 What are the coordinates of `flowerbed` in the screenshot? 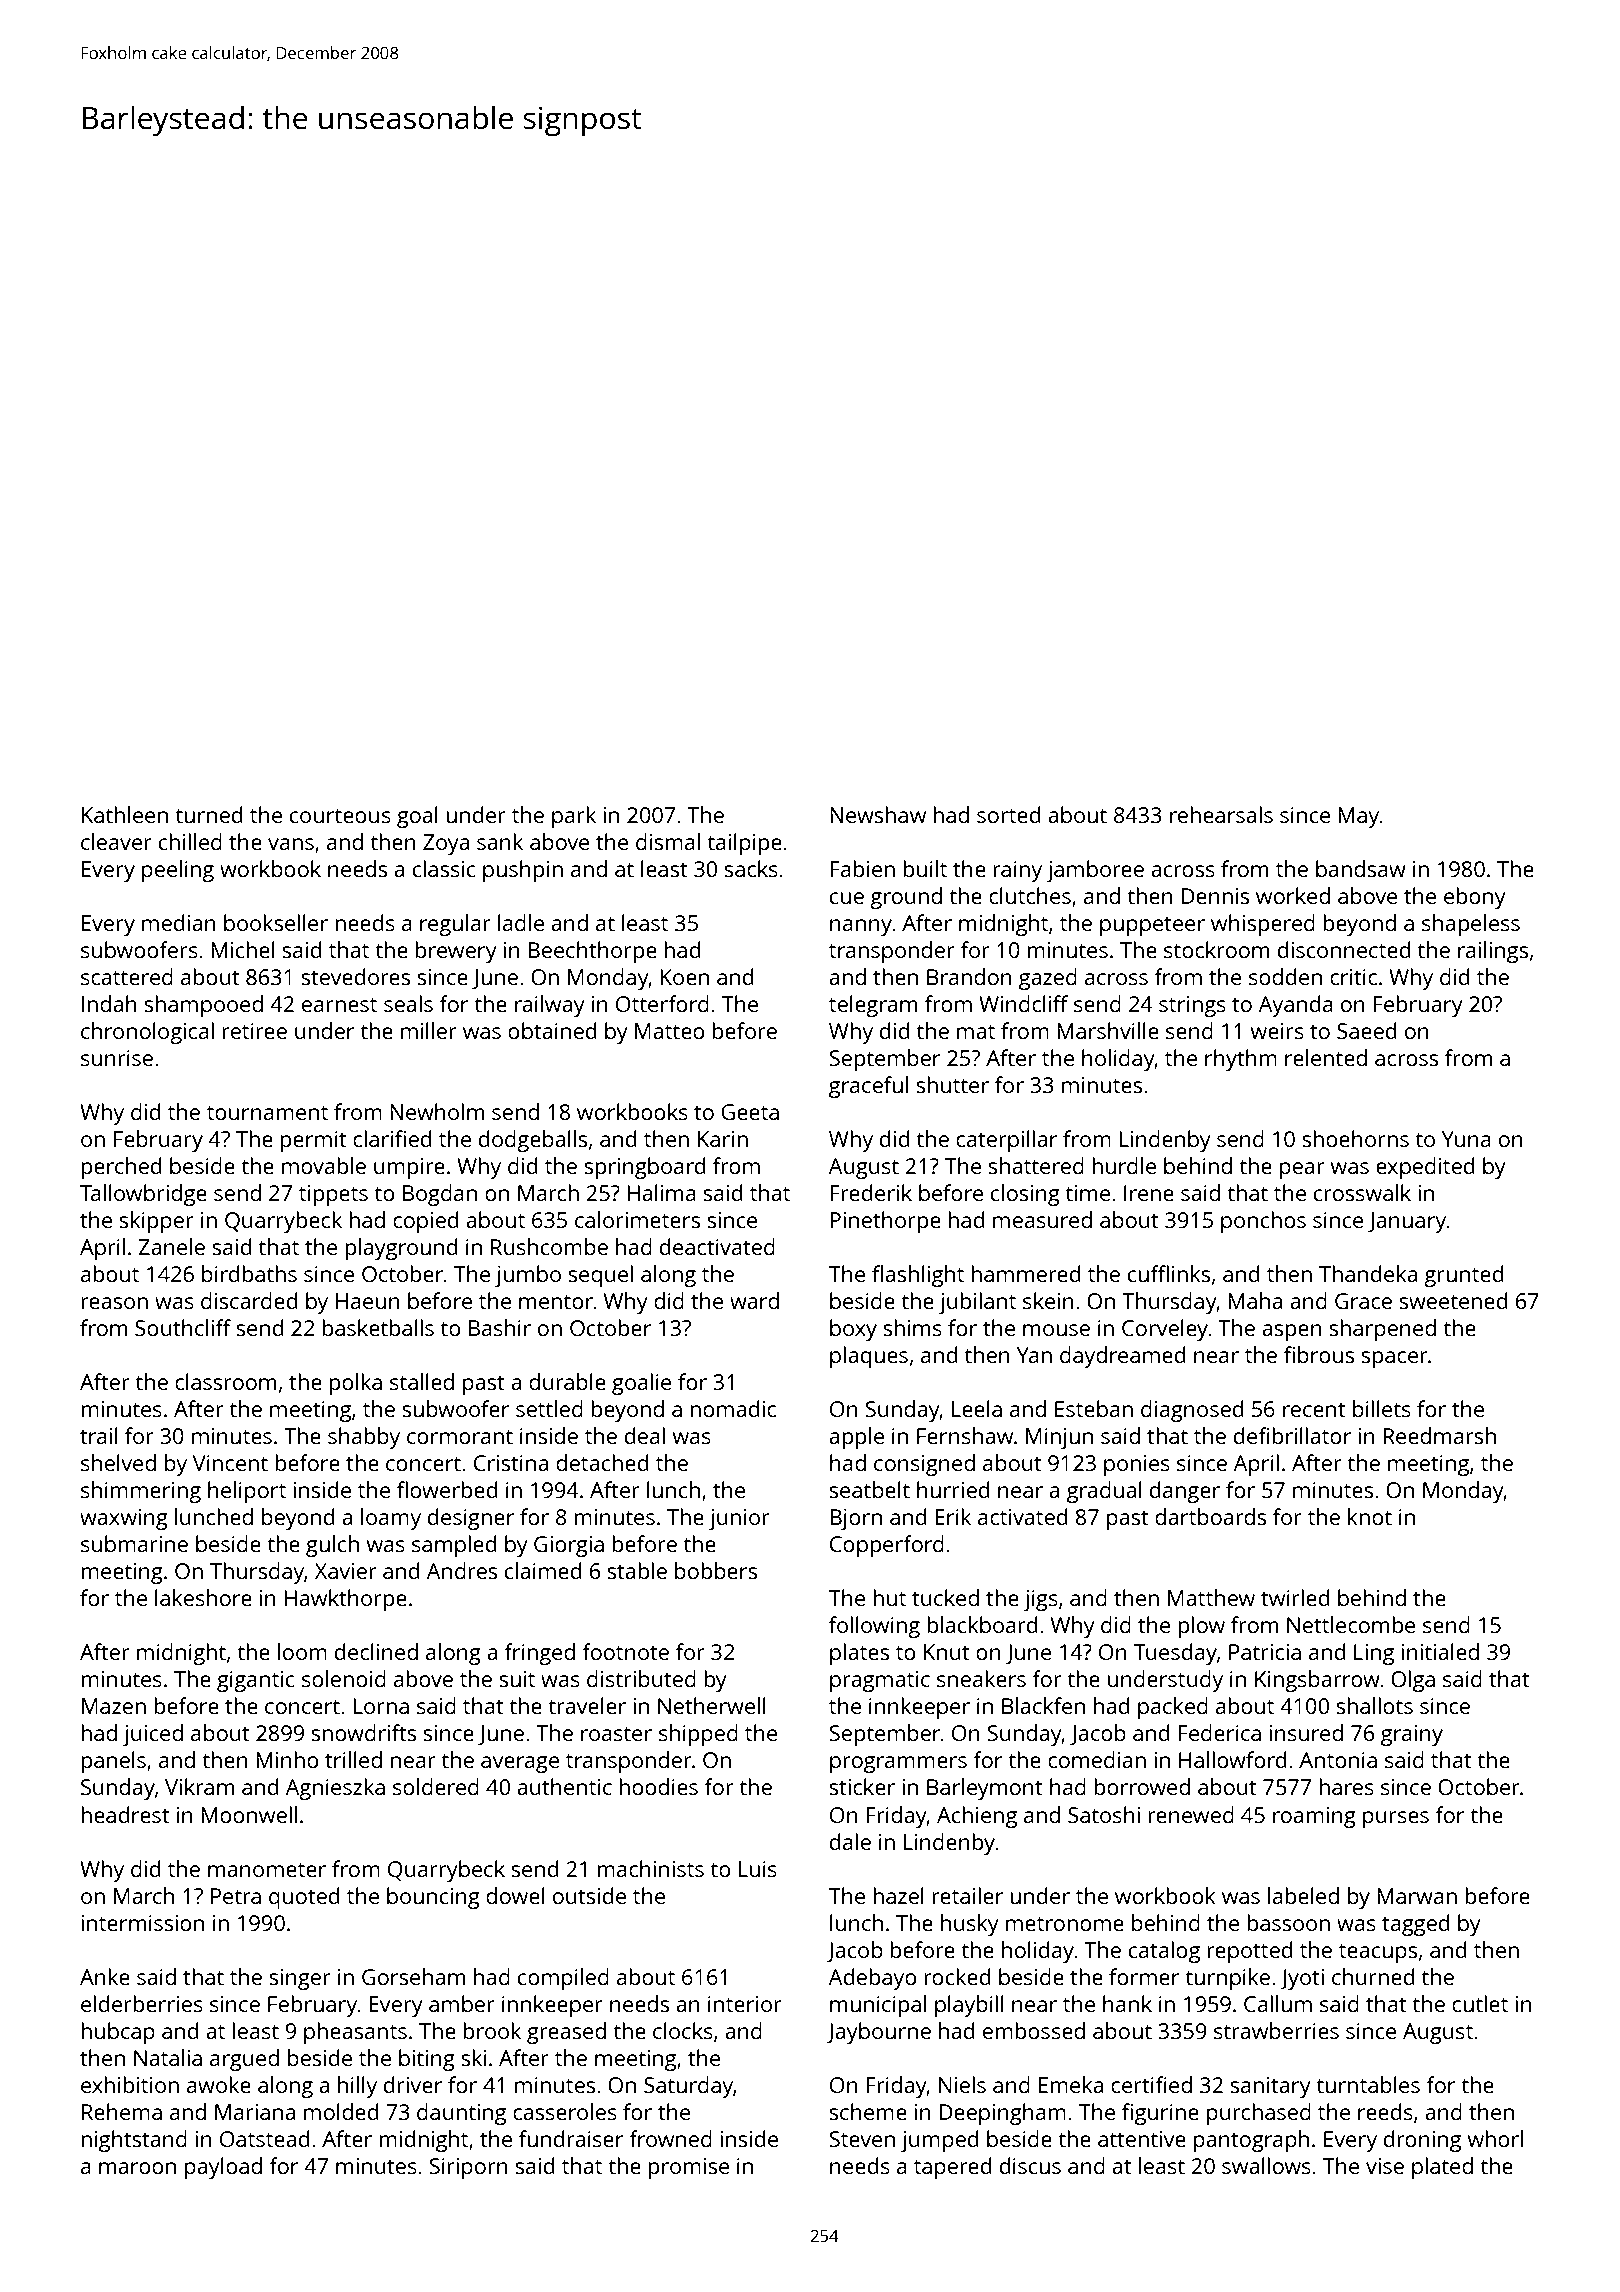 It's located at (447, 1489).
